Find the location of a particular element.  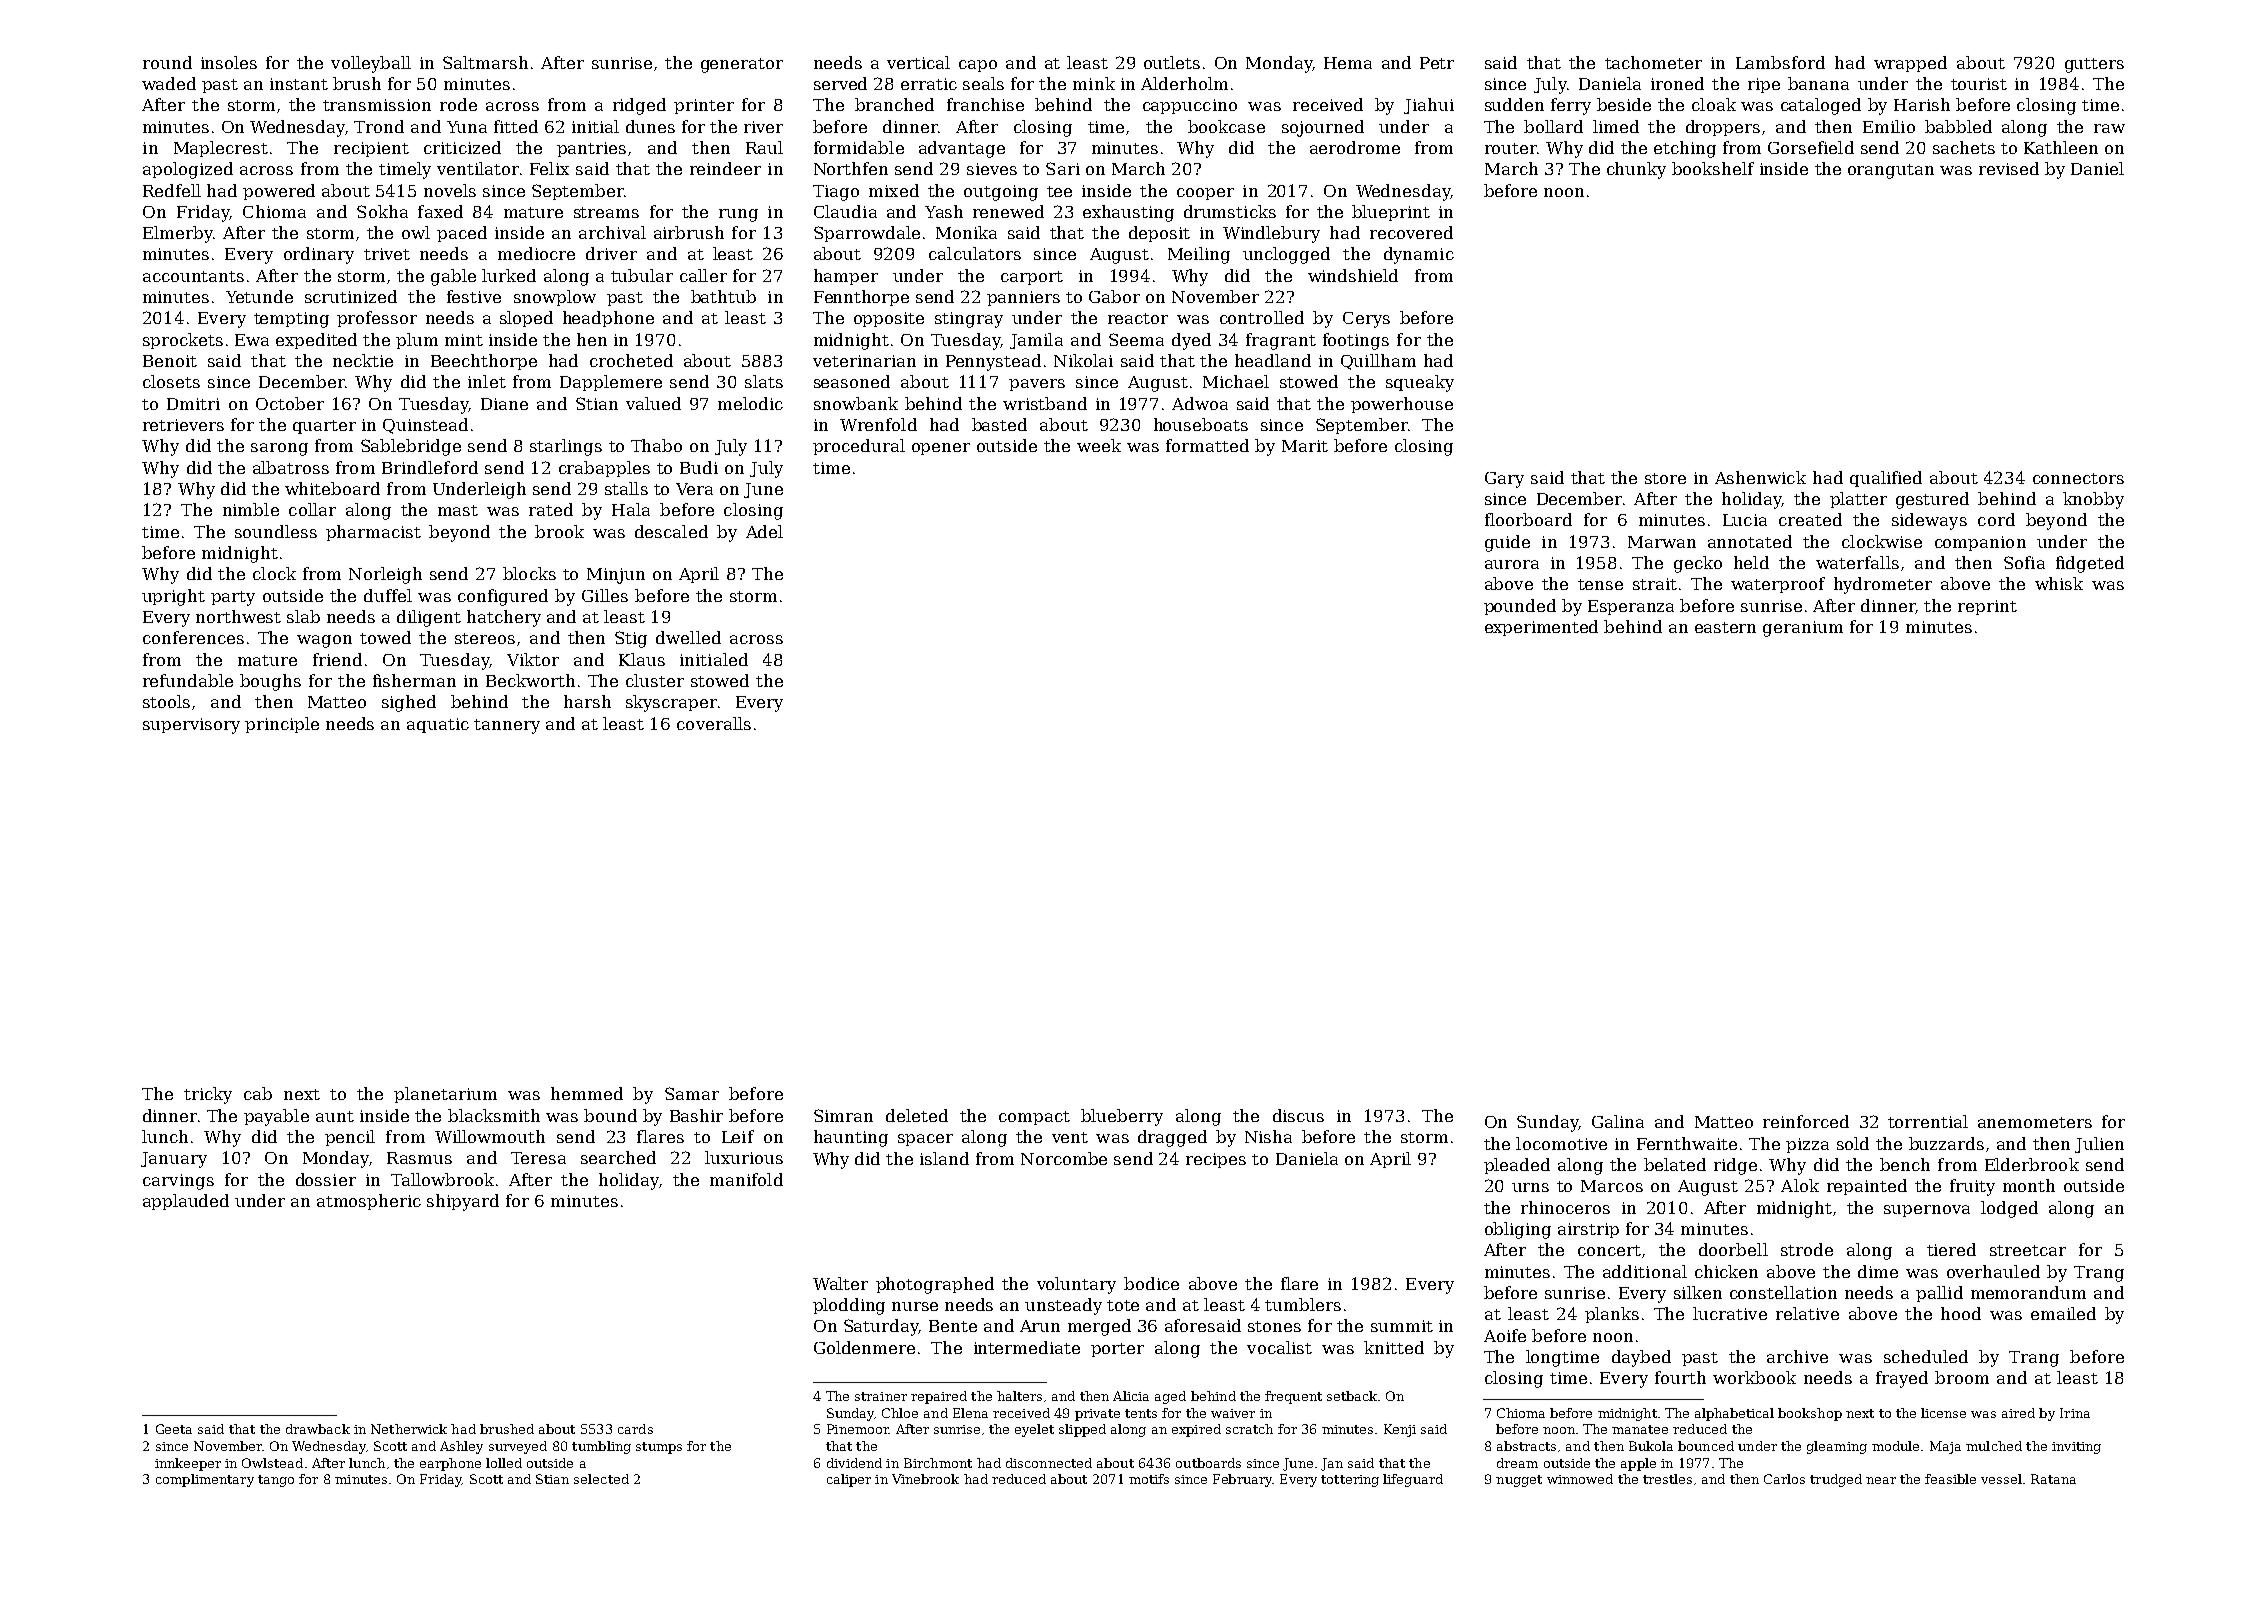

shipyard is located at coordinates (463, 1202).
